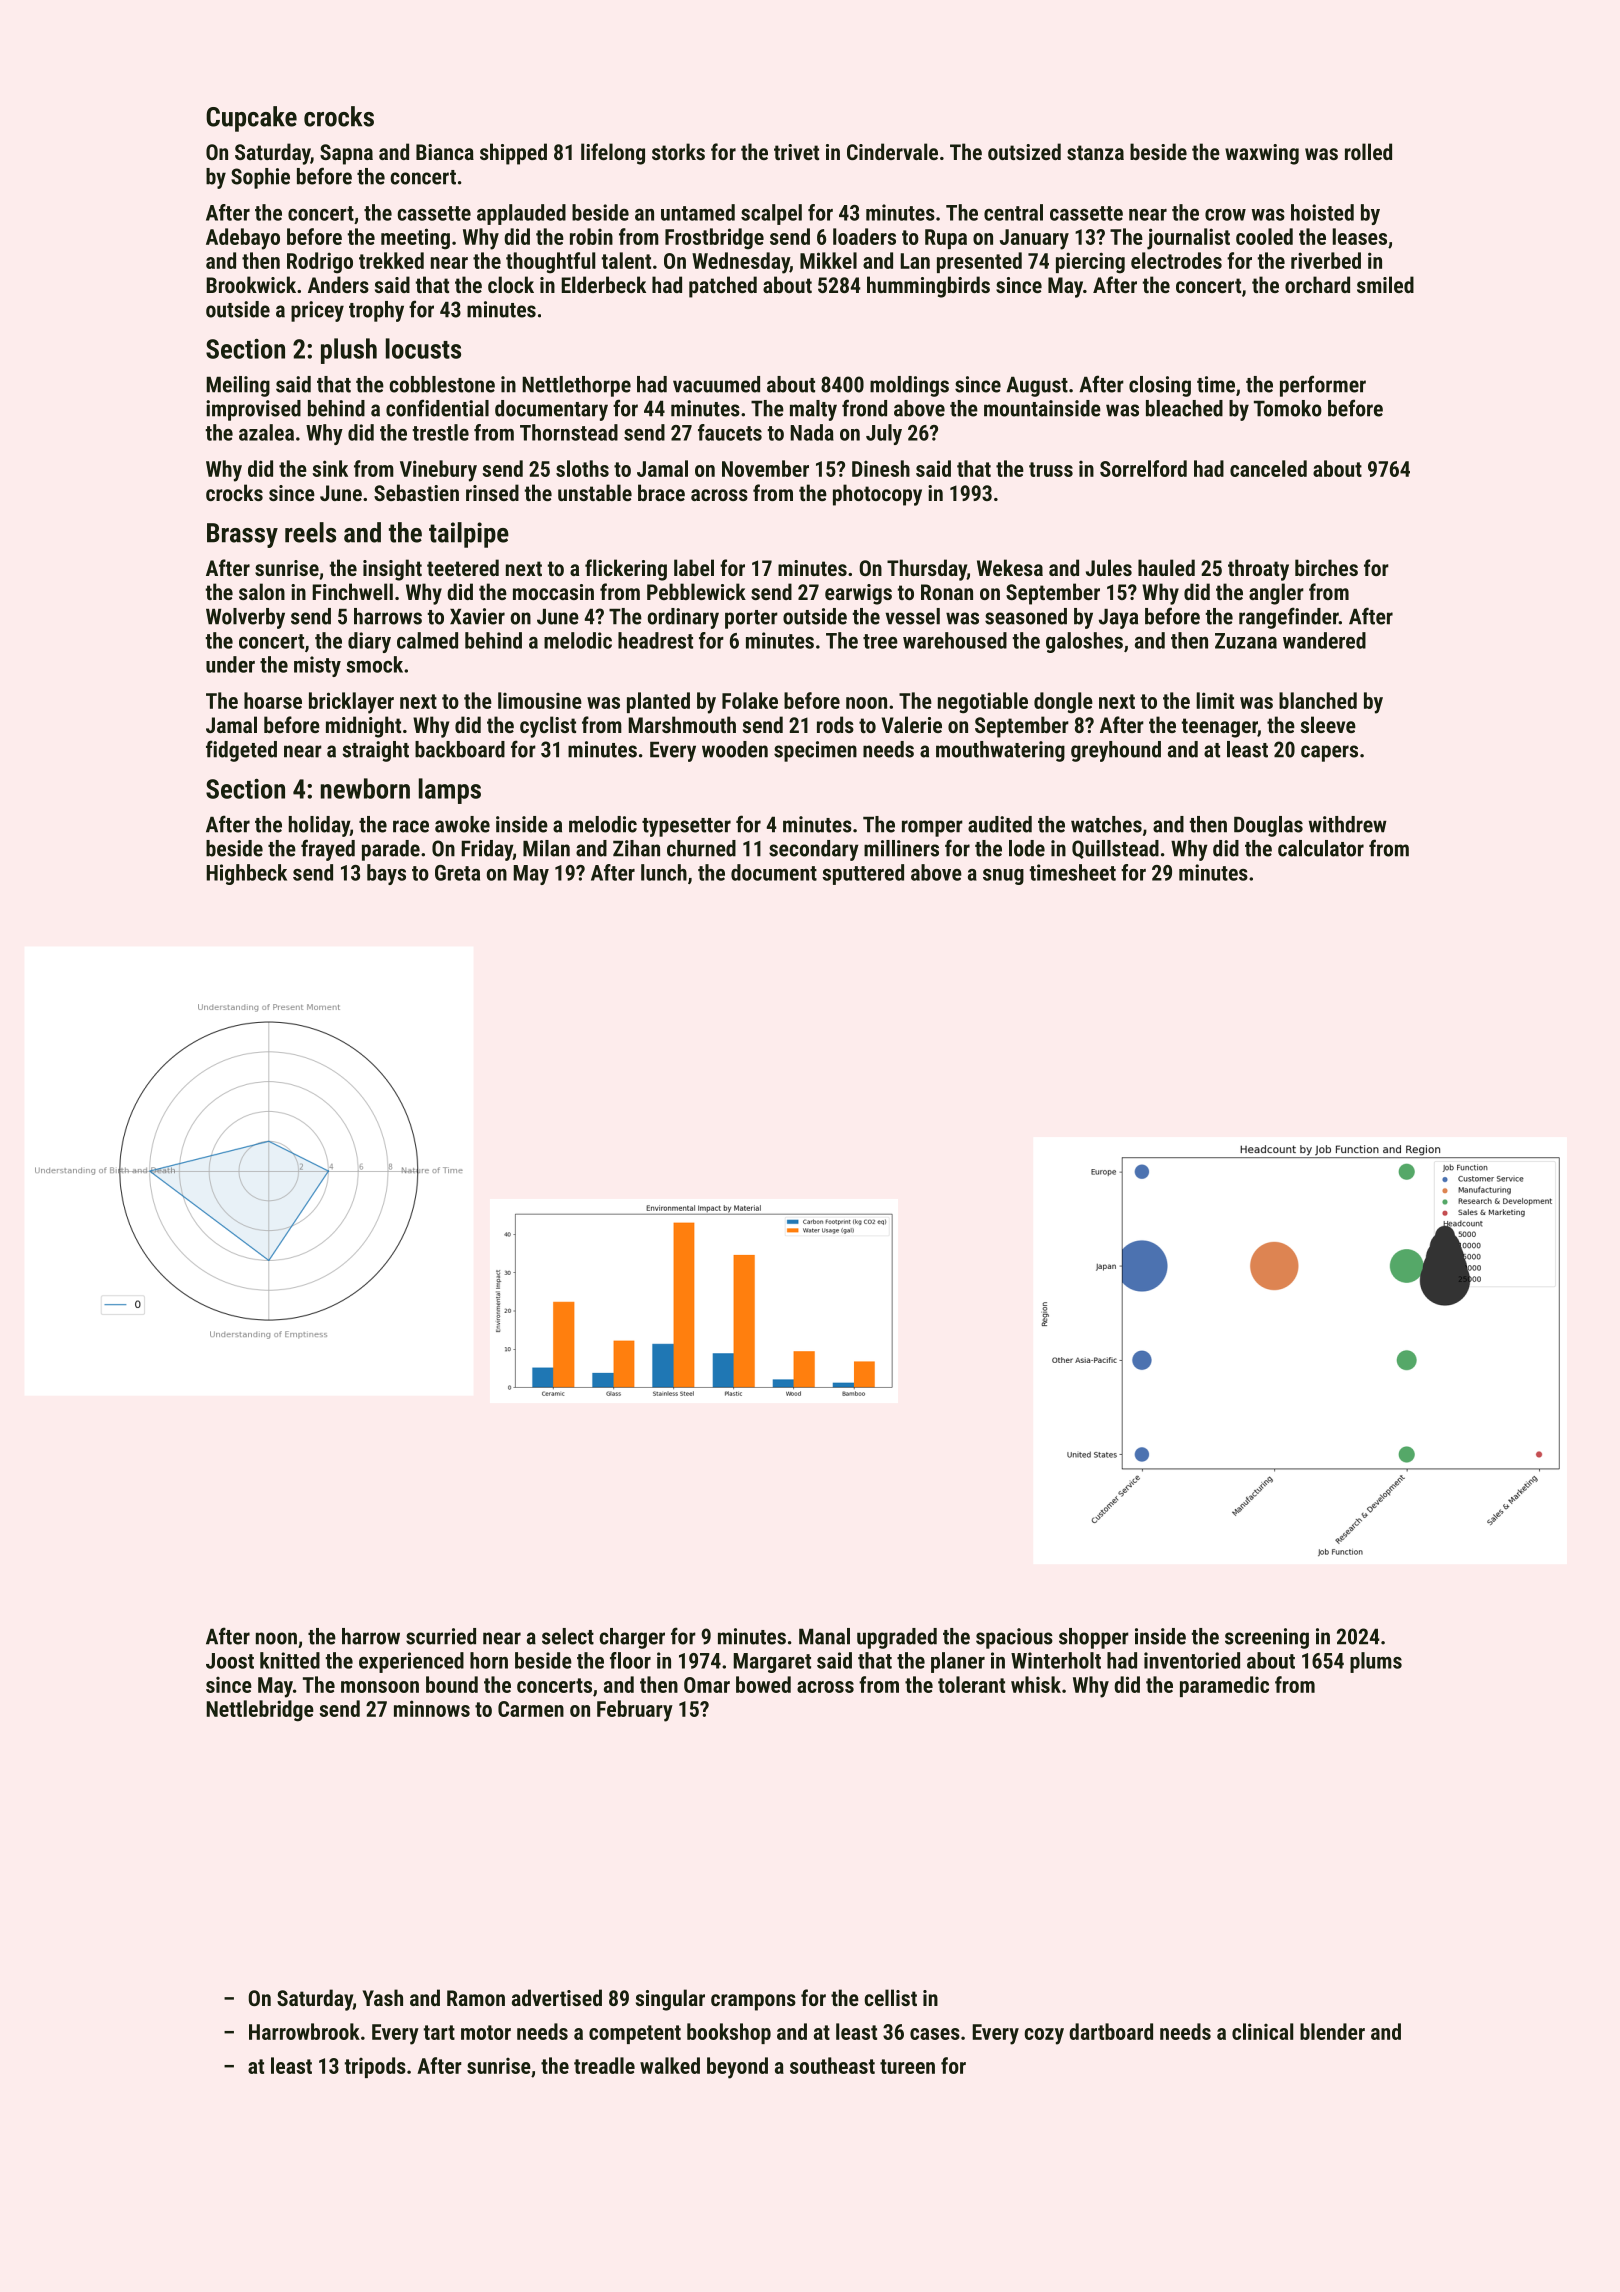  I want to click on snug, so click(1003, 877).
